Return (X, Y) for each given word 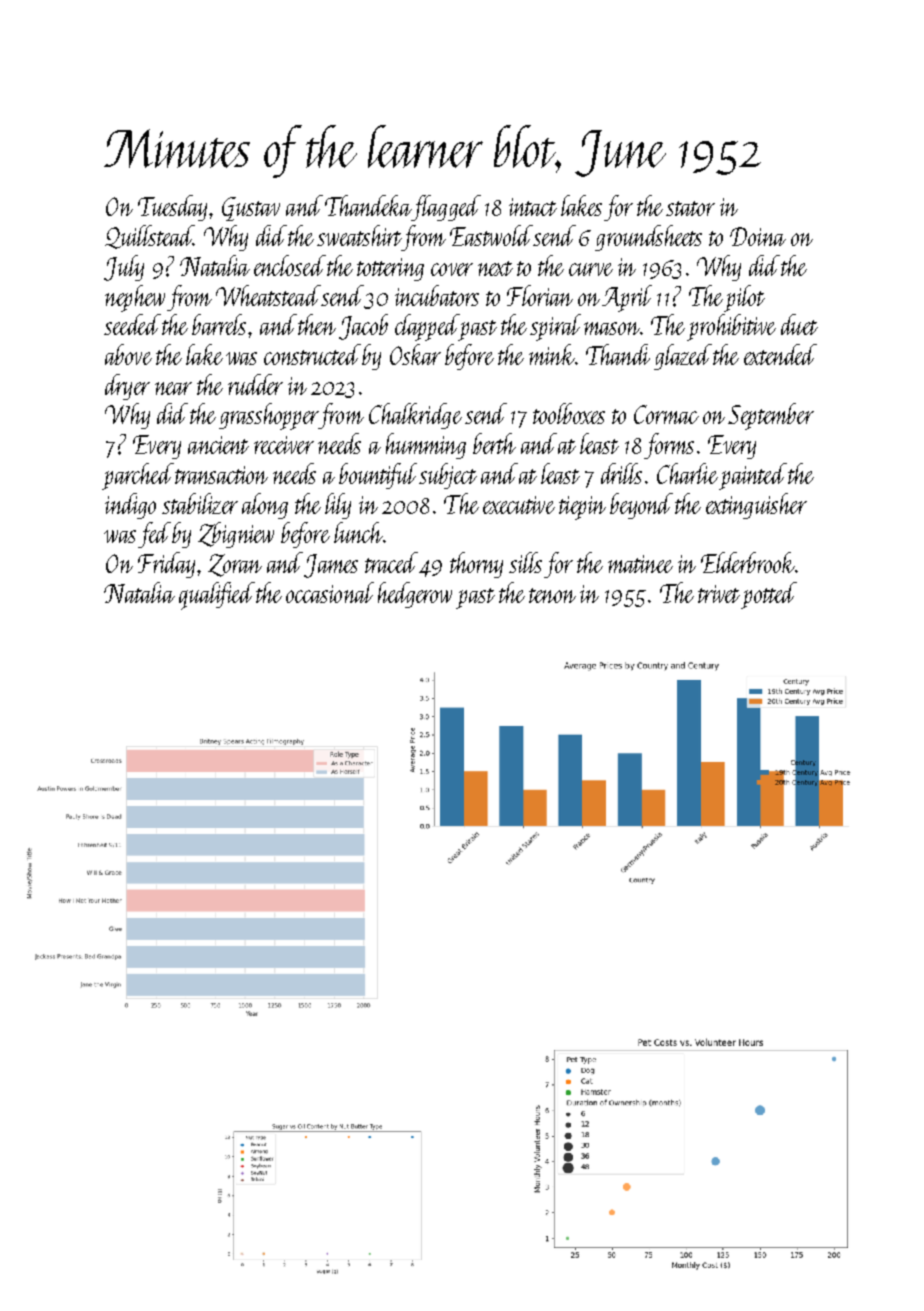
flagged (446, 208)
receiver (284, 445)
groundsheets (648, 238)
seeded (132, 324)
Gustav (251, 209)
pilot (744, 298)
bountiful (378, 476)
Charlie (687, 473)
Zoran (235, 565)
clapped (427, 327)
